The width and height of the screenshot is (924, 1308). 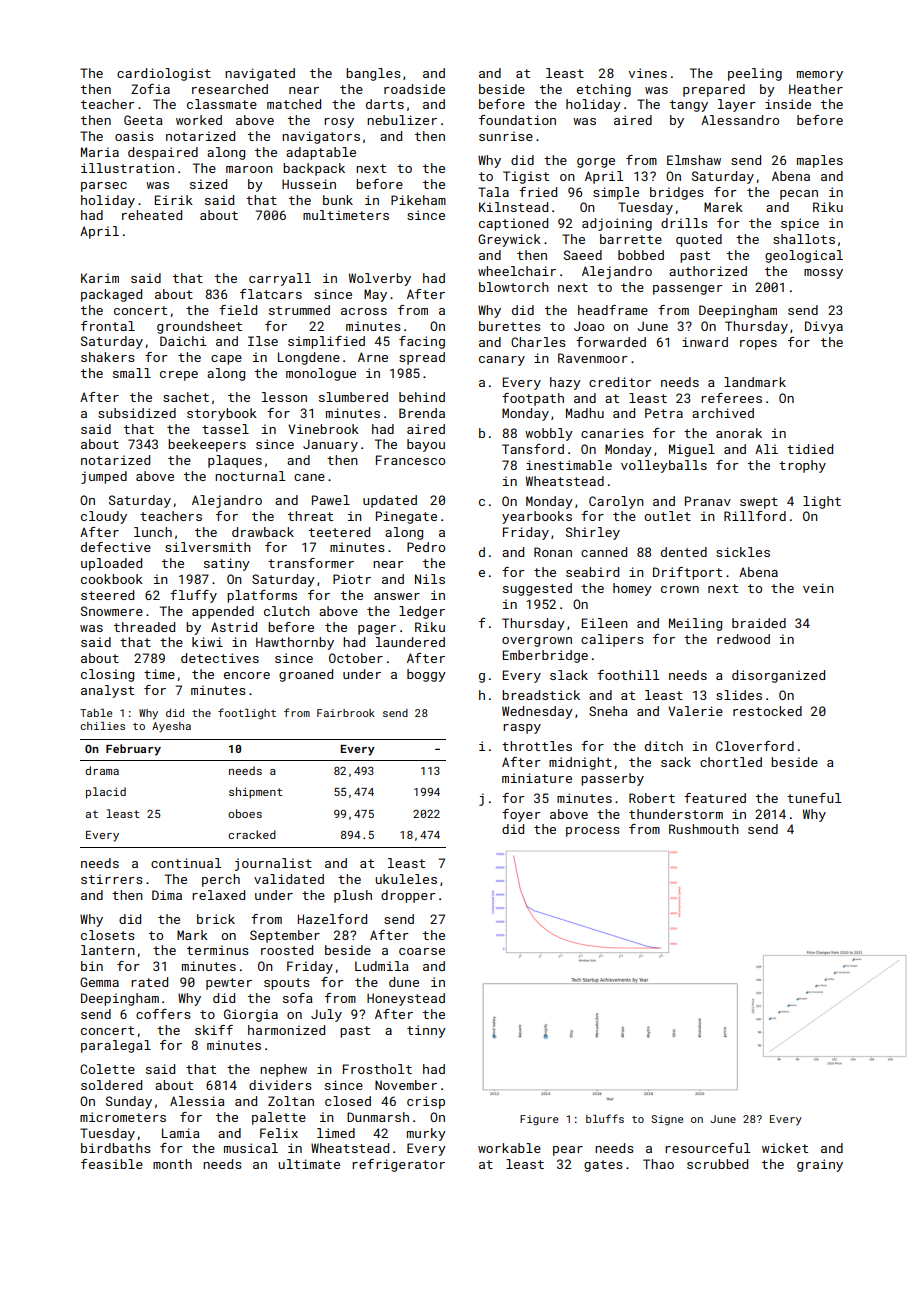 I want to click on Alessia, so click(x=197, y=1101).
